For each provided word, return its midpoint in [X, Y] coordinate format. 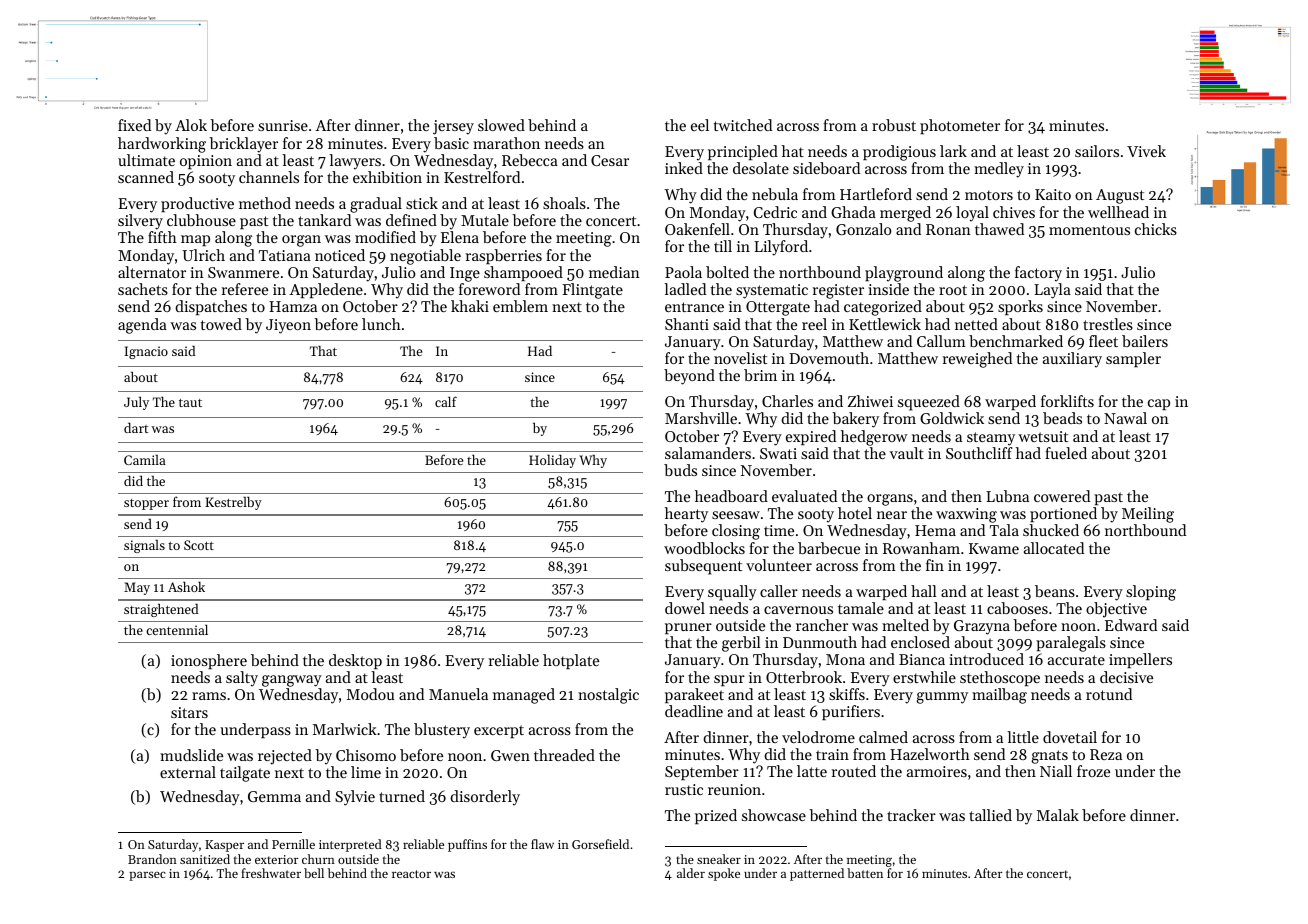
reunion [734, 789]
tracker [911, 815]
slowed [501, 125]
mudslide [191, 755]
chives [1014, 212]
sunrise [283, 125]
